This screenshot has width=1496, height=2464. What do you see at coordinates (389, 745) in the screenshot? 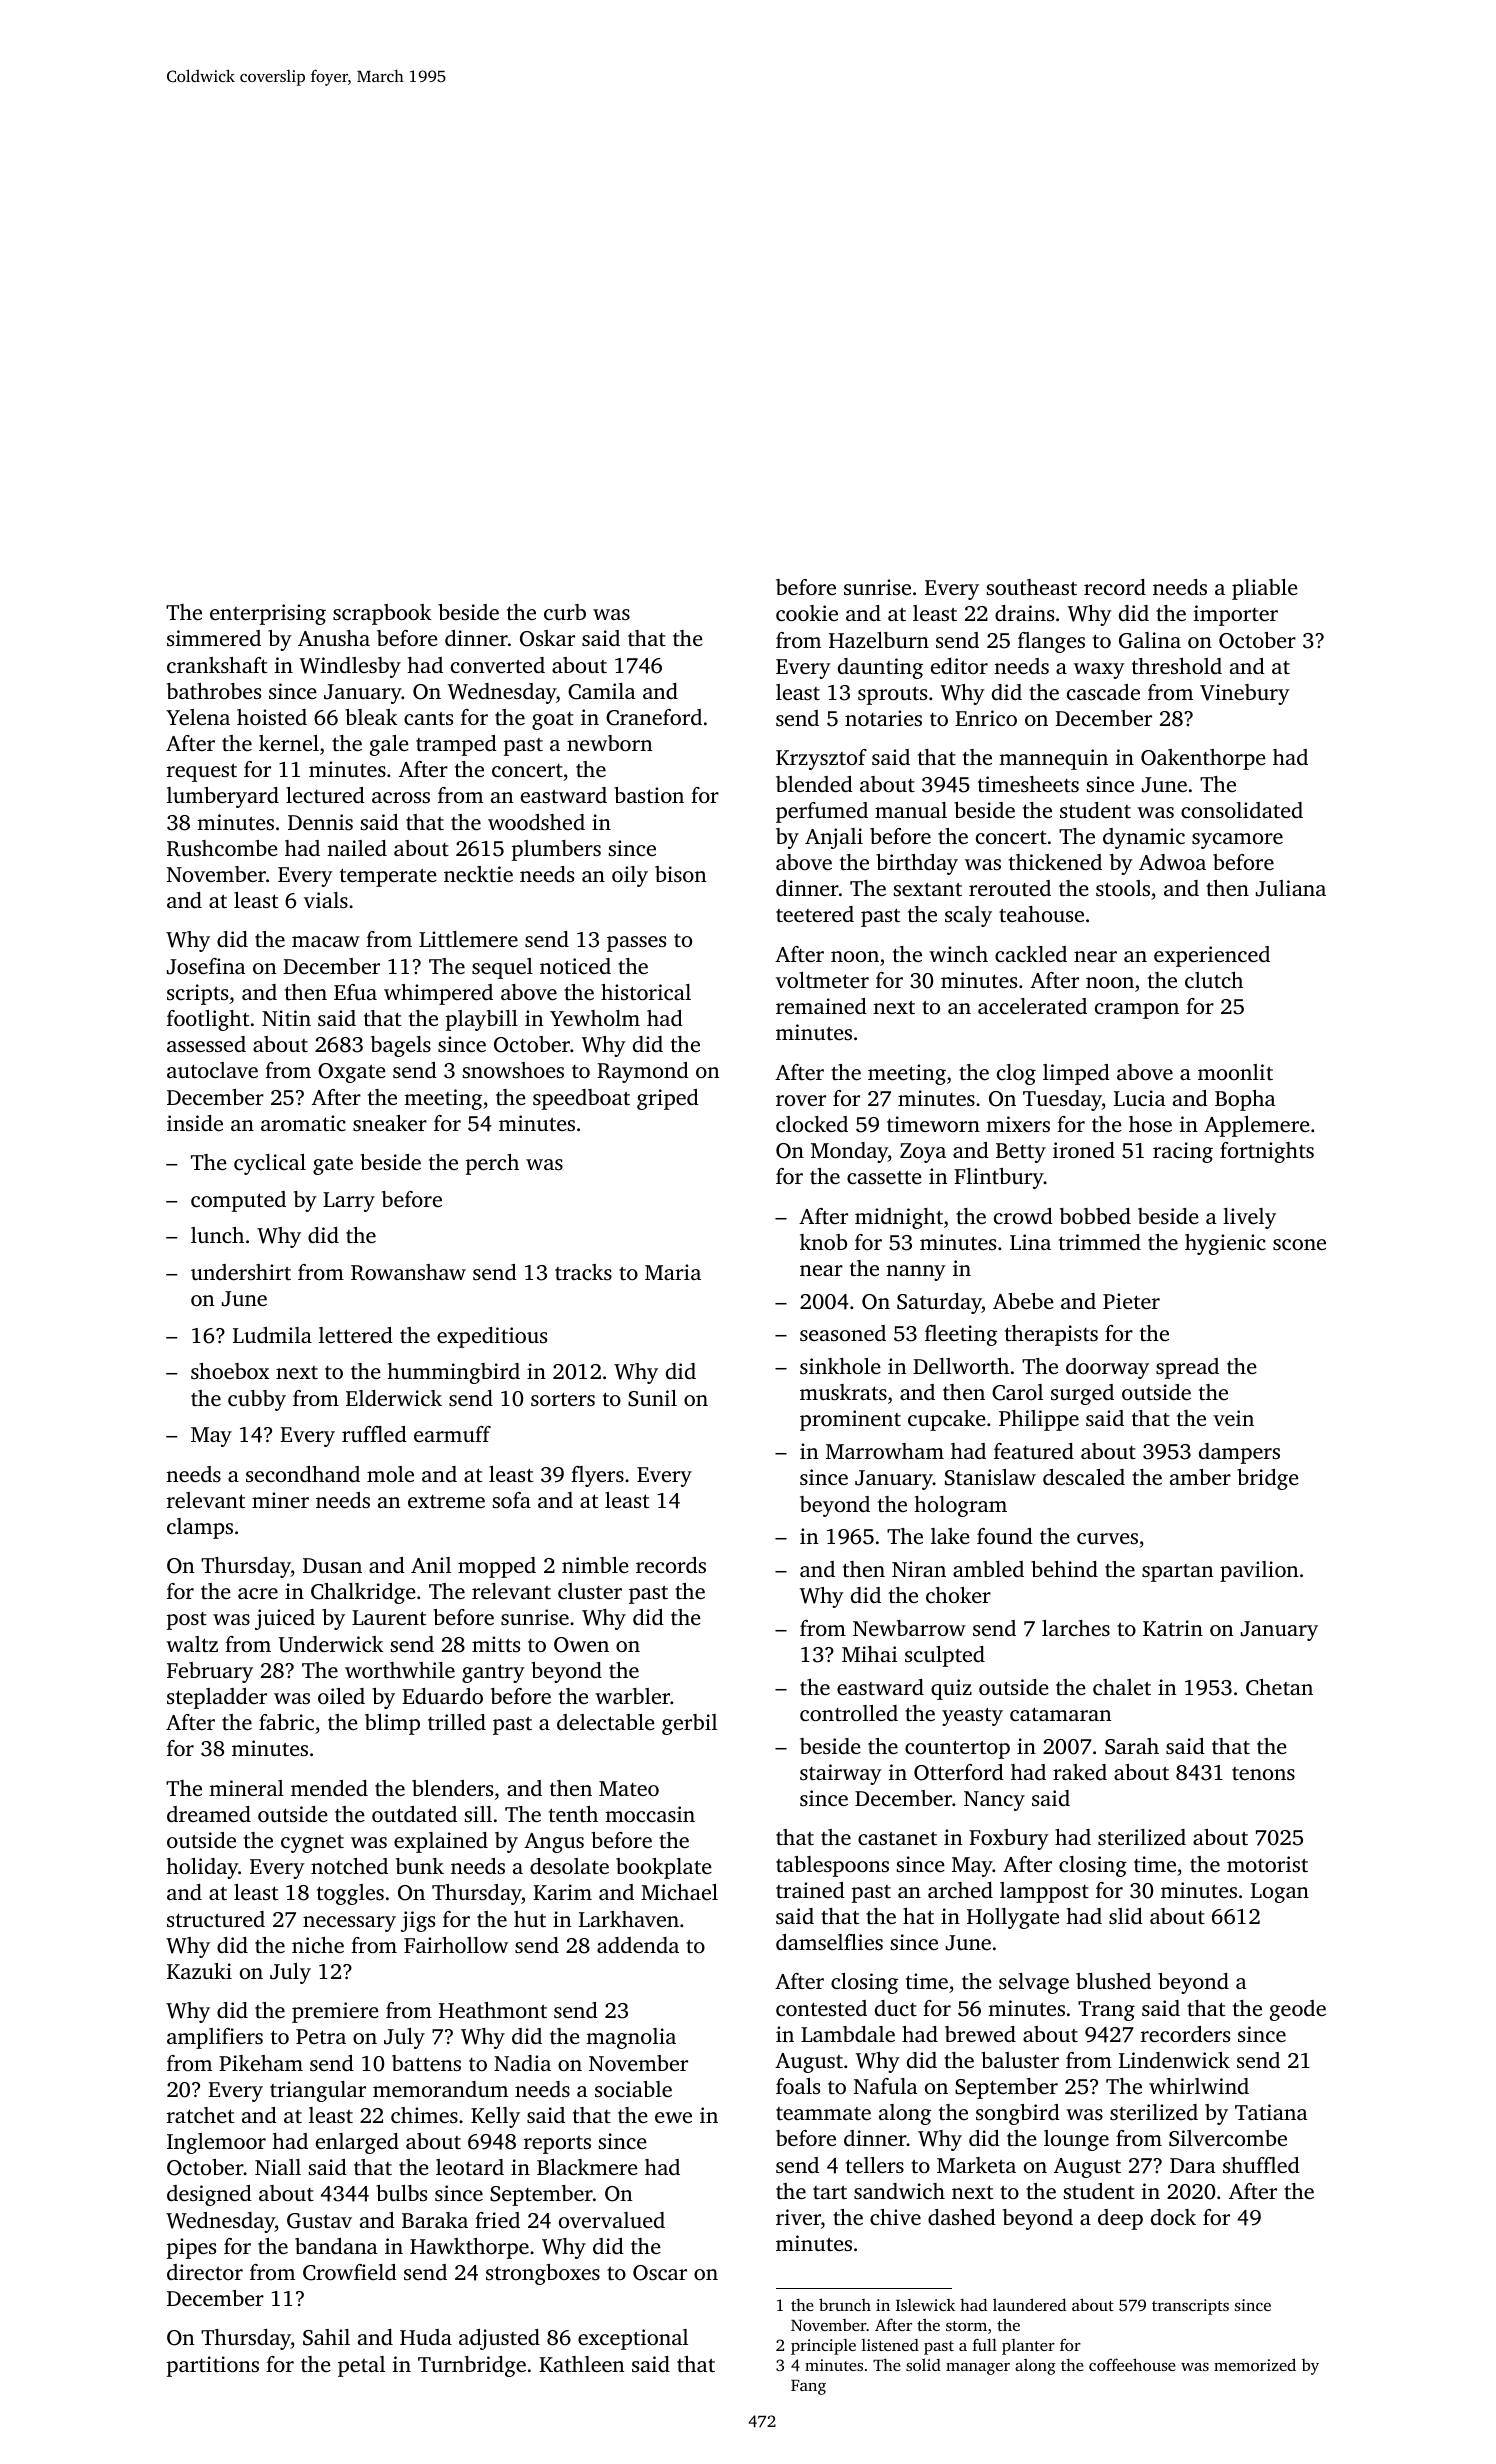
I see `gale` at bounding box center [389, 745].
